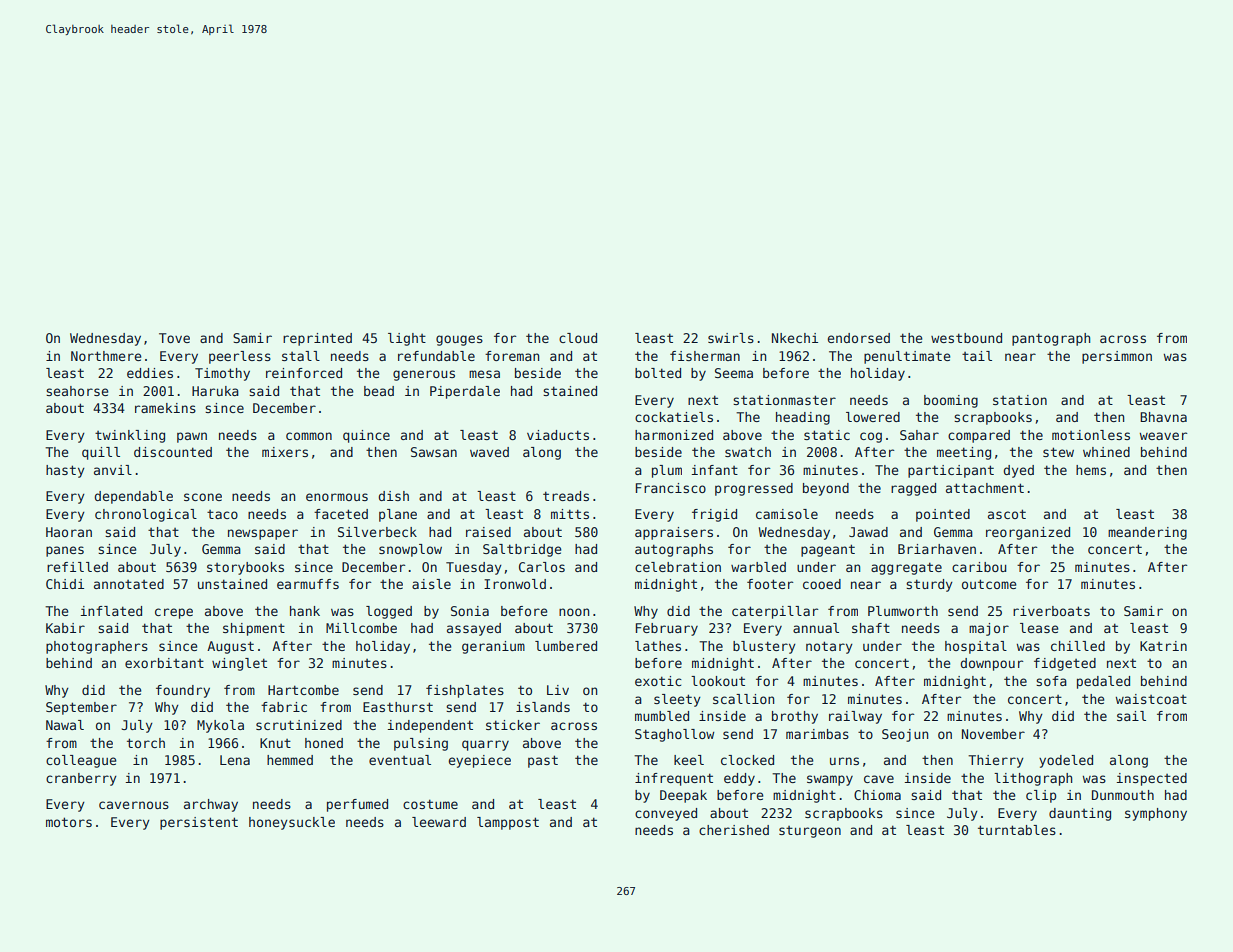  What do you see at coordinates (164, 663) in the page?
I see `exorbitant` at bounding box center [164, 663].
